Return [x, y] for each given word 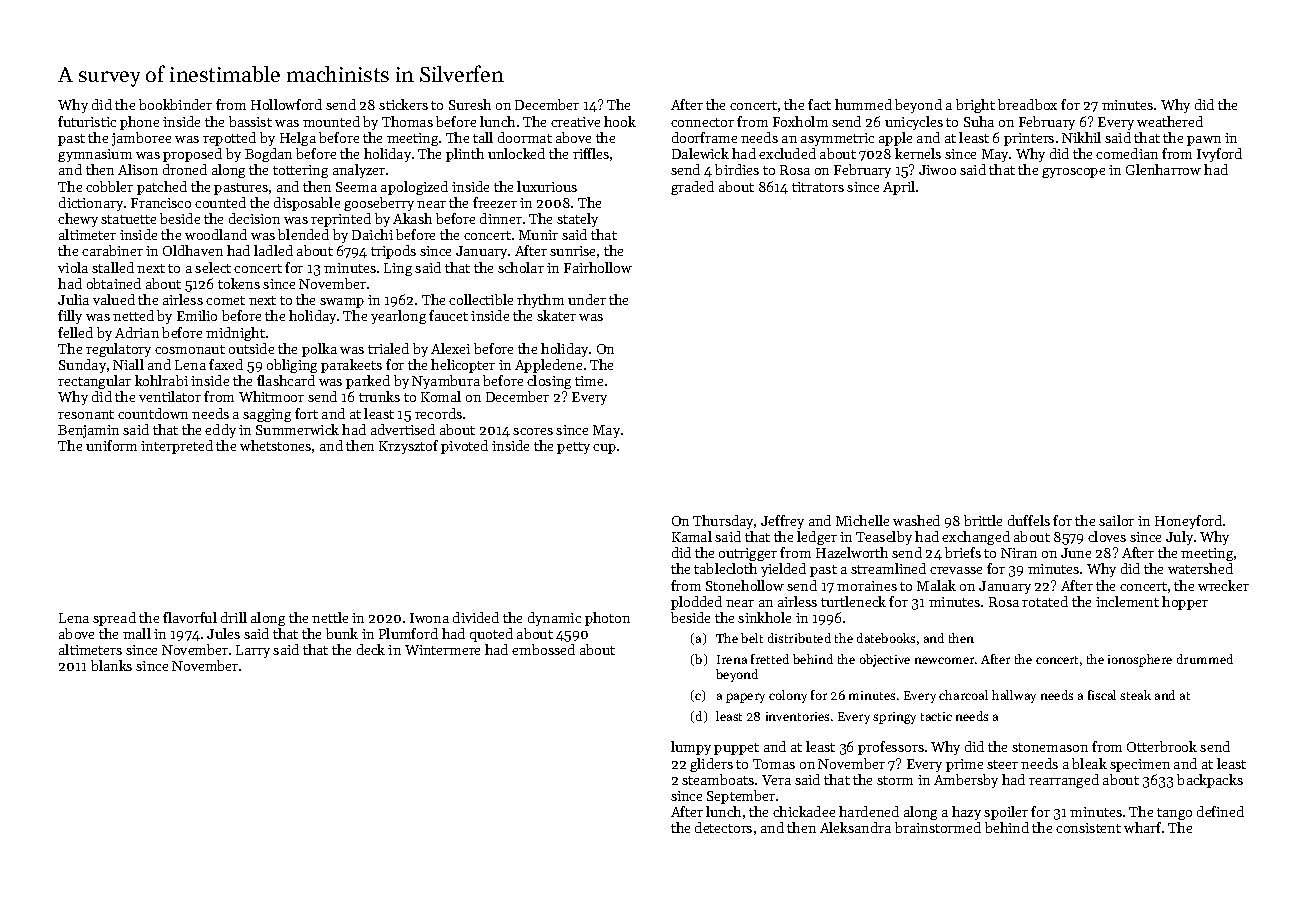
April [899, 188]
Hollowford [286, 104]
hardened [869, 811]
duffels [1029, 520]
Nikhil [1081, 137]
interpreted [177, 447]
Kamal [692, 536]
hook [620, 121]
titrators [818, 187]
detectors [723, 827]
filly [70, 317]
